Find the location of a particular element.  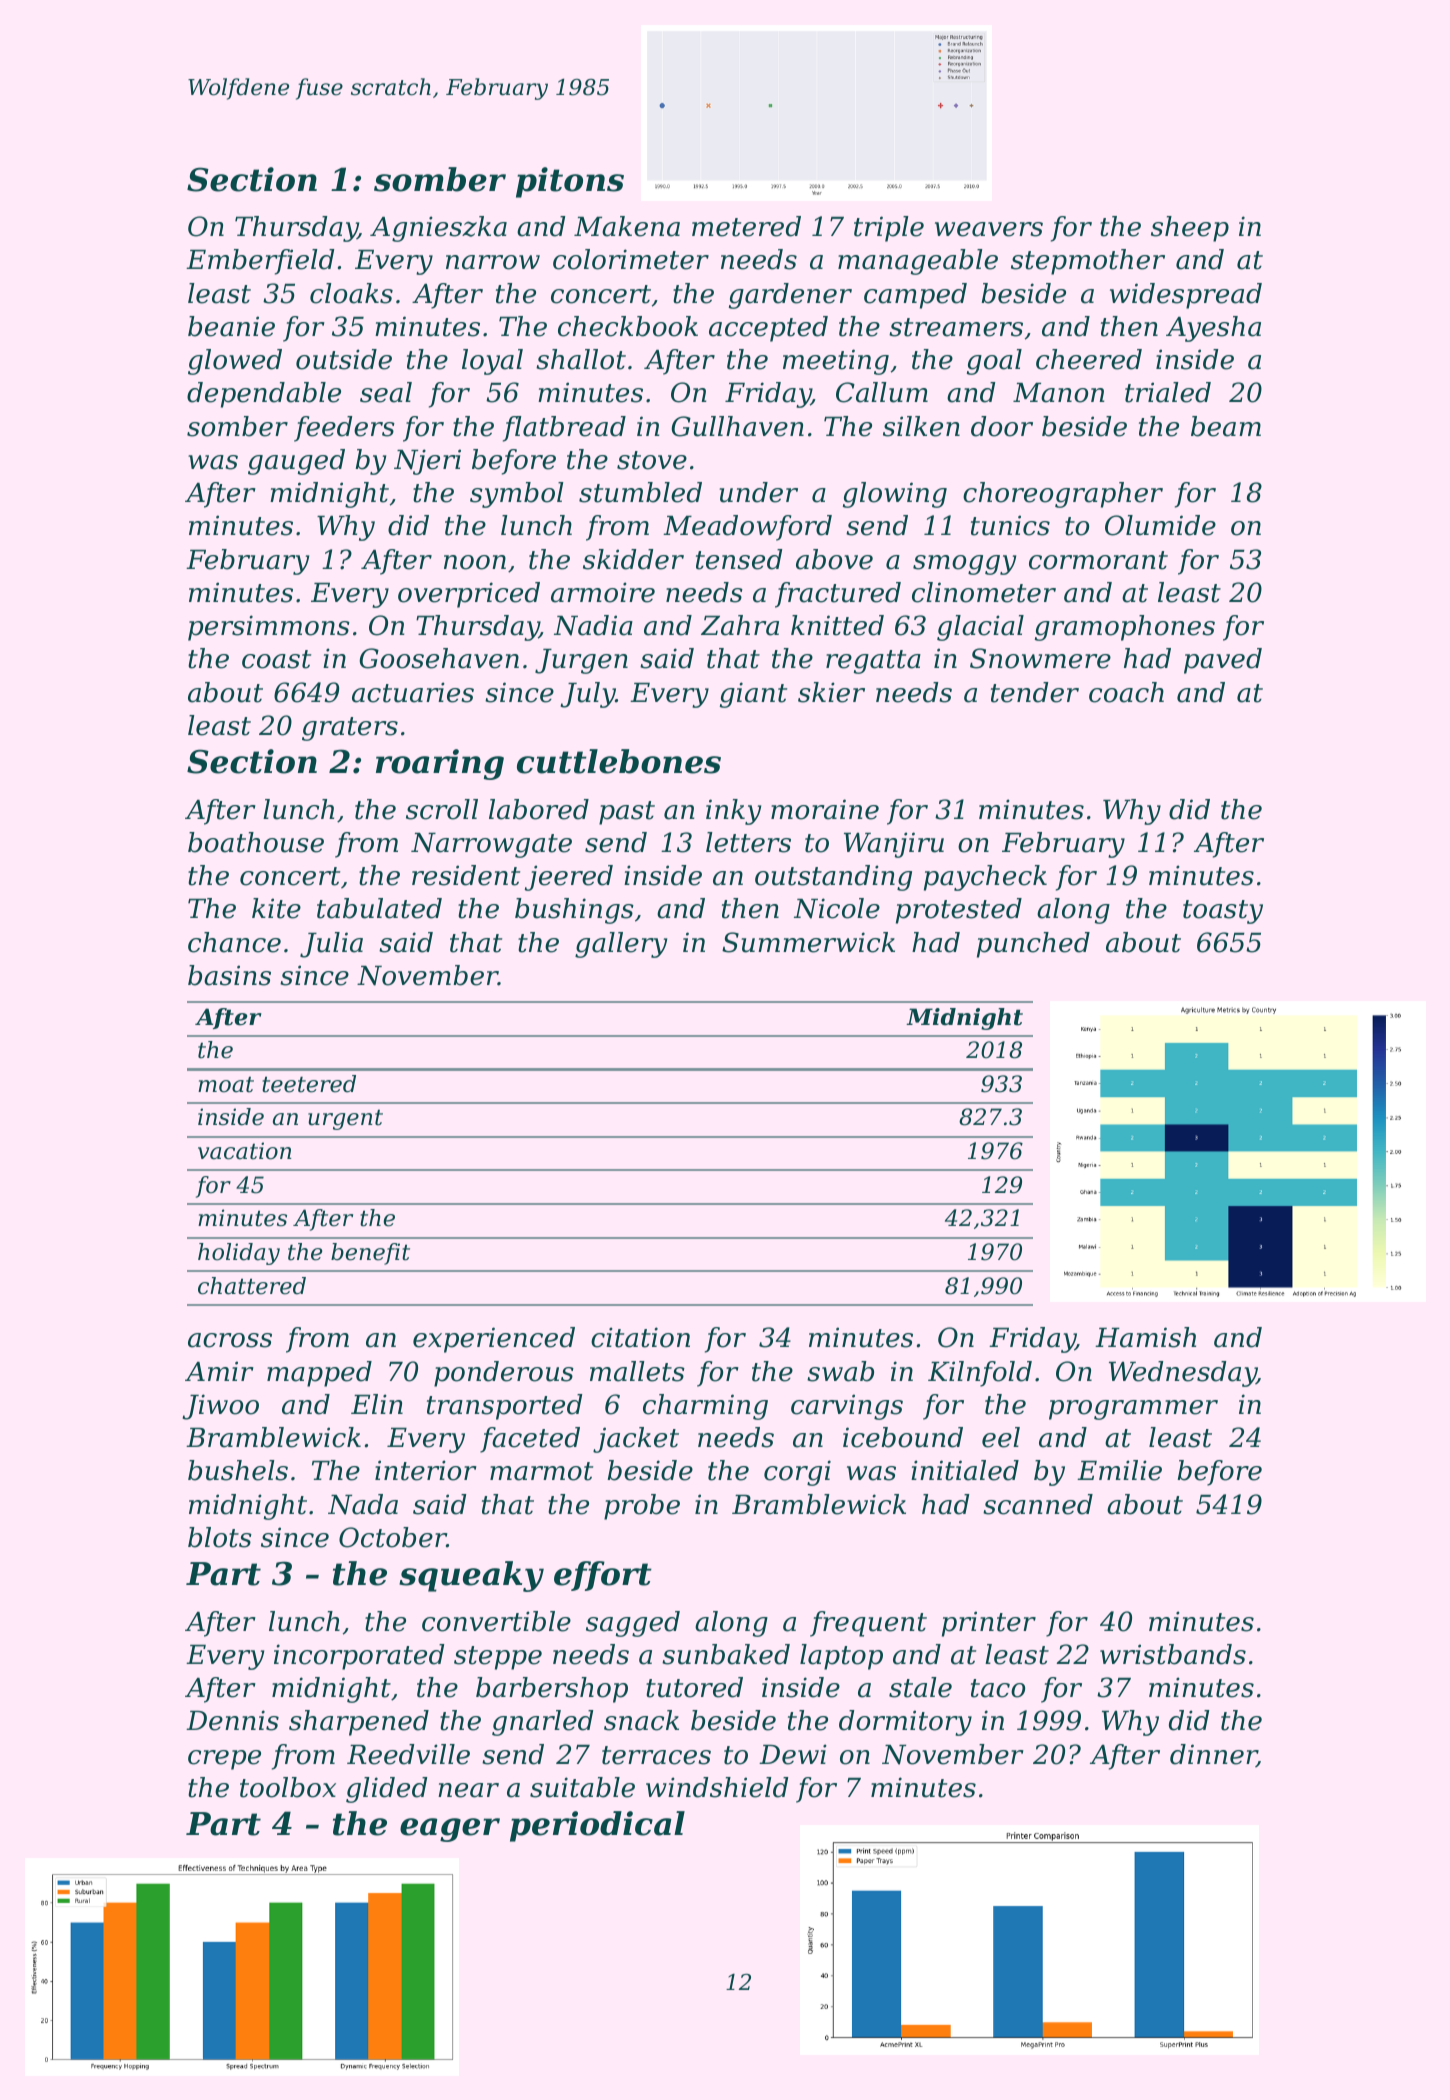

flatbread is located at coordinates (564, 429).
